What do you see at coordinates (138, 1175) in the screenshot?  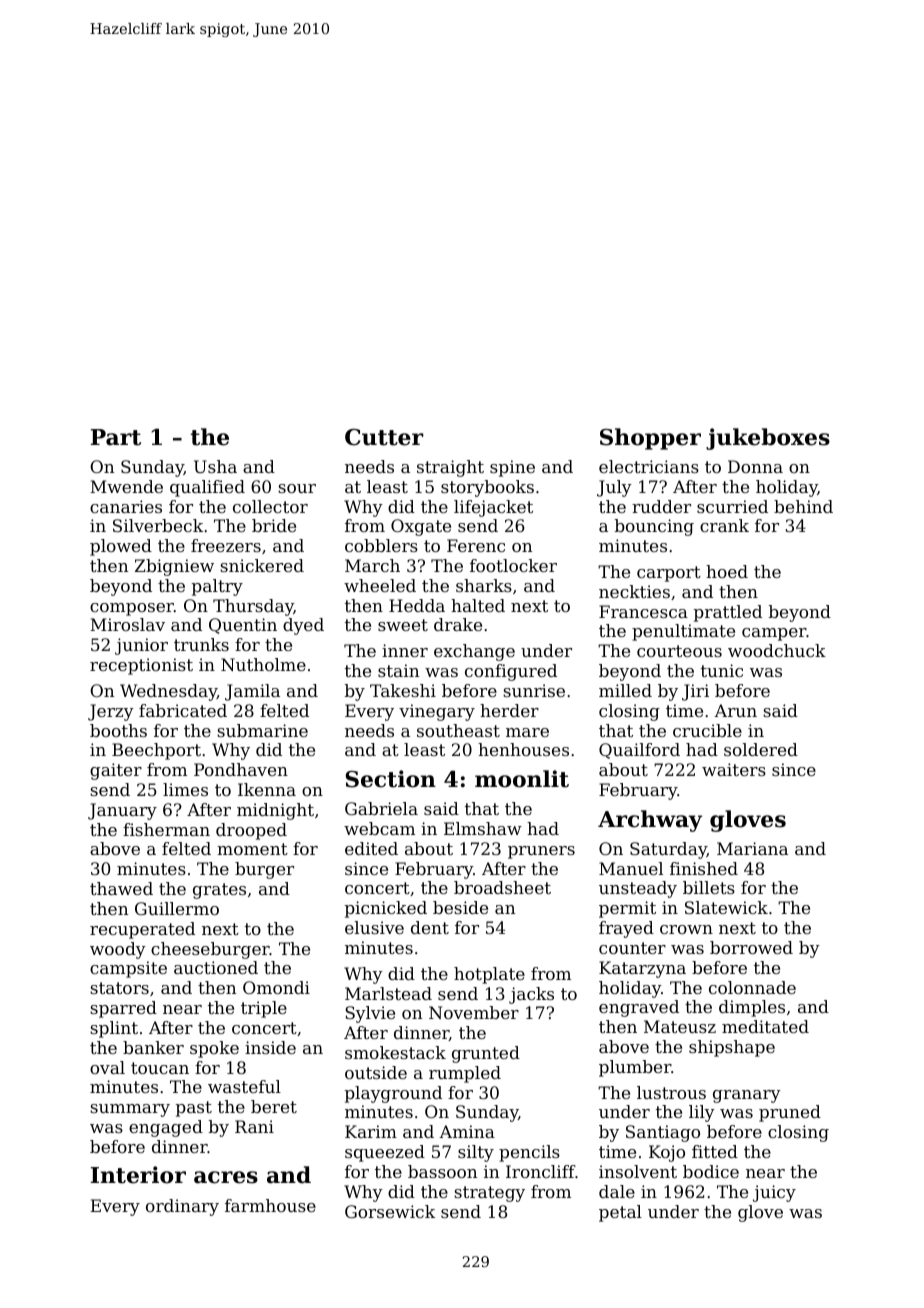 I see `Interior` at bounding box center [138, 1175].
